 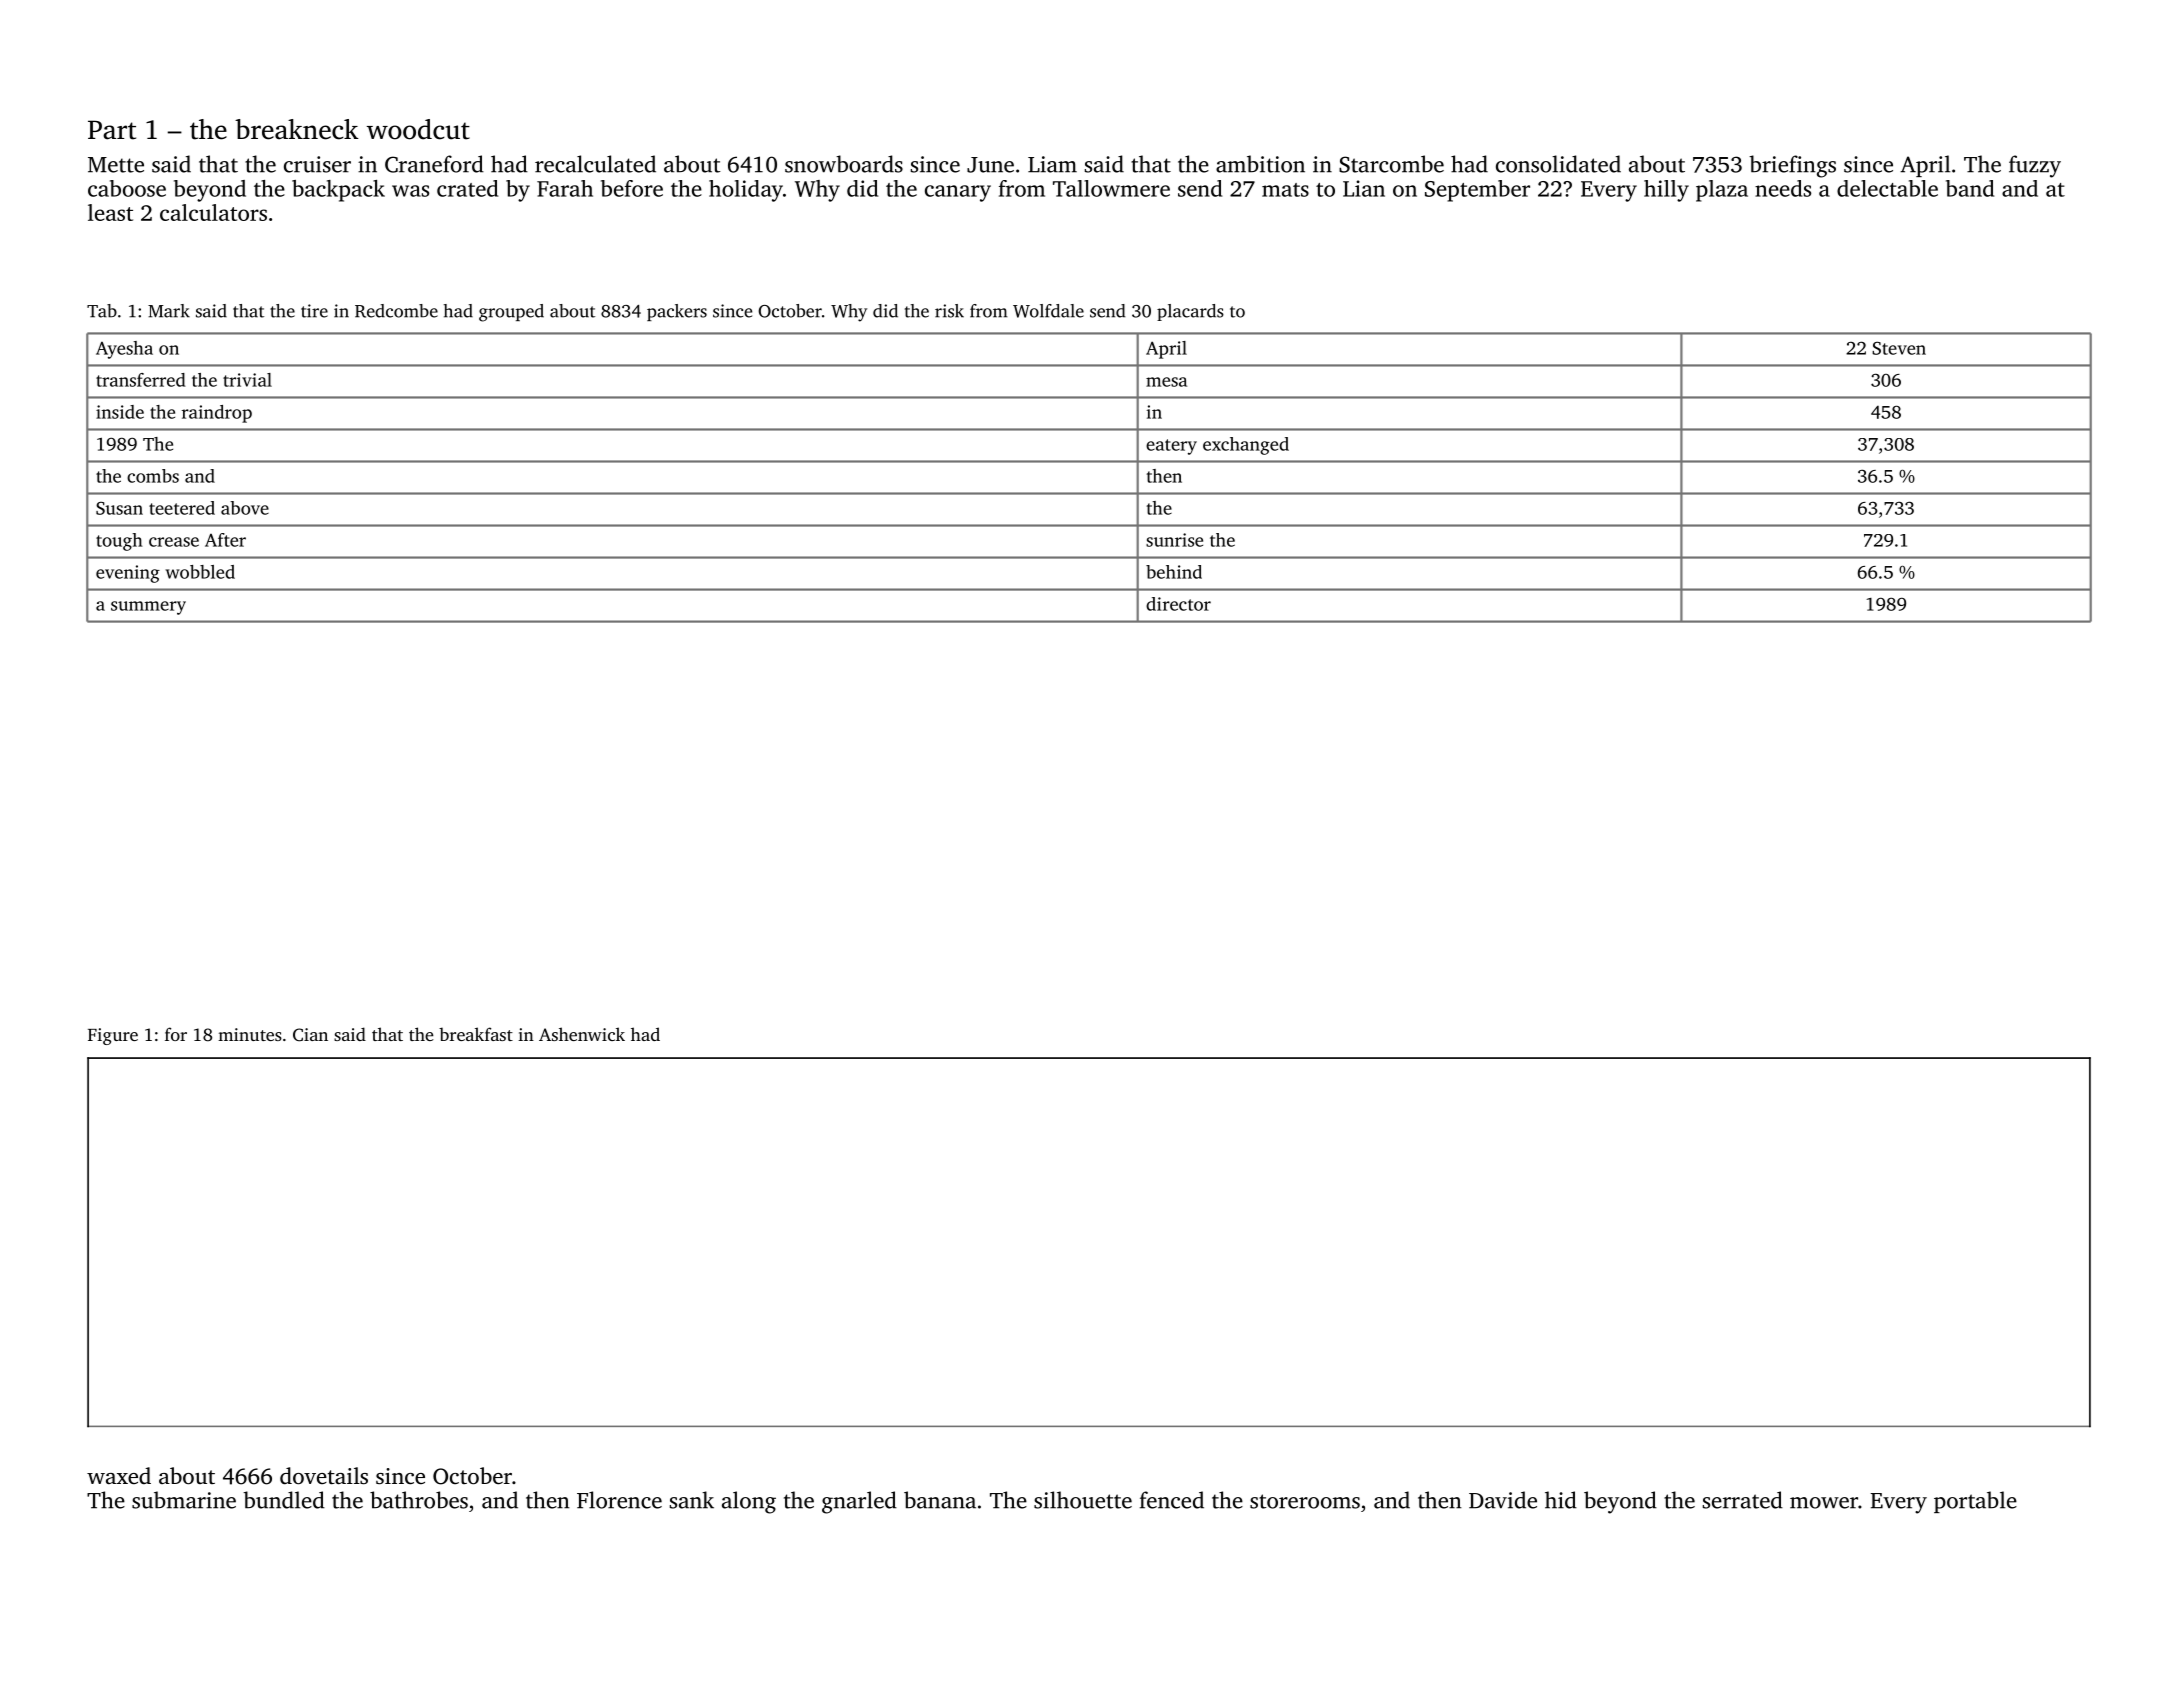 I want to click on director, so click(x=1178, y=604).
